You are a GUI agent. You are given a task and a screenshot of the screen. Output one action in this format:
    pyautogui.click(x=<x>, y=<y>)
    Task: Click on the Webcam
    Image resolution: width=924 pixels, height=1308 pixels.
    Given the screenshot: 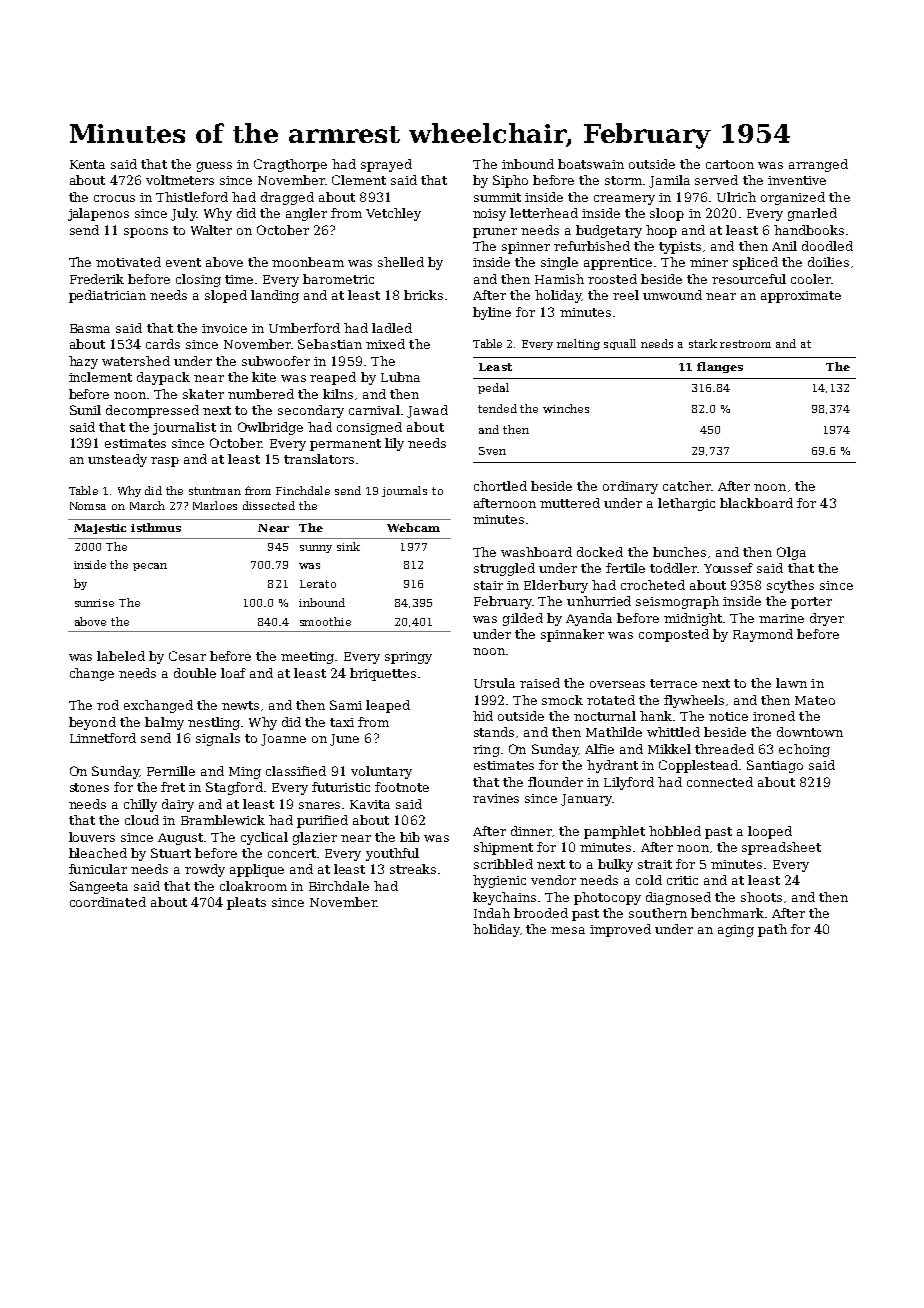 What is the action you would take?
    pyautogui.click(x=413, y=527)
